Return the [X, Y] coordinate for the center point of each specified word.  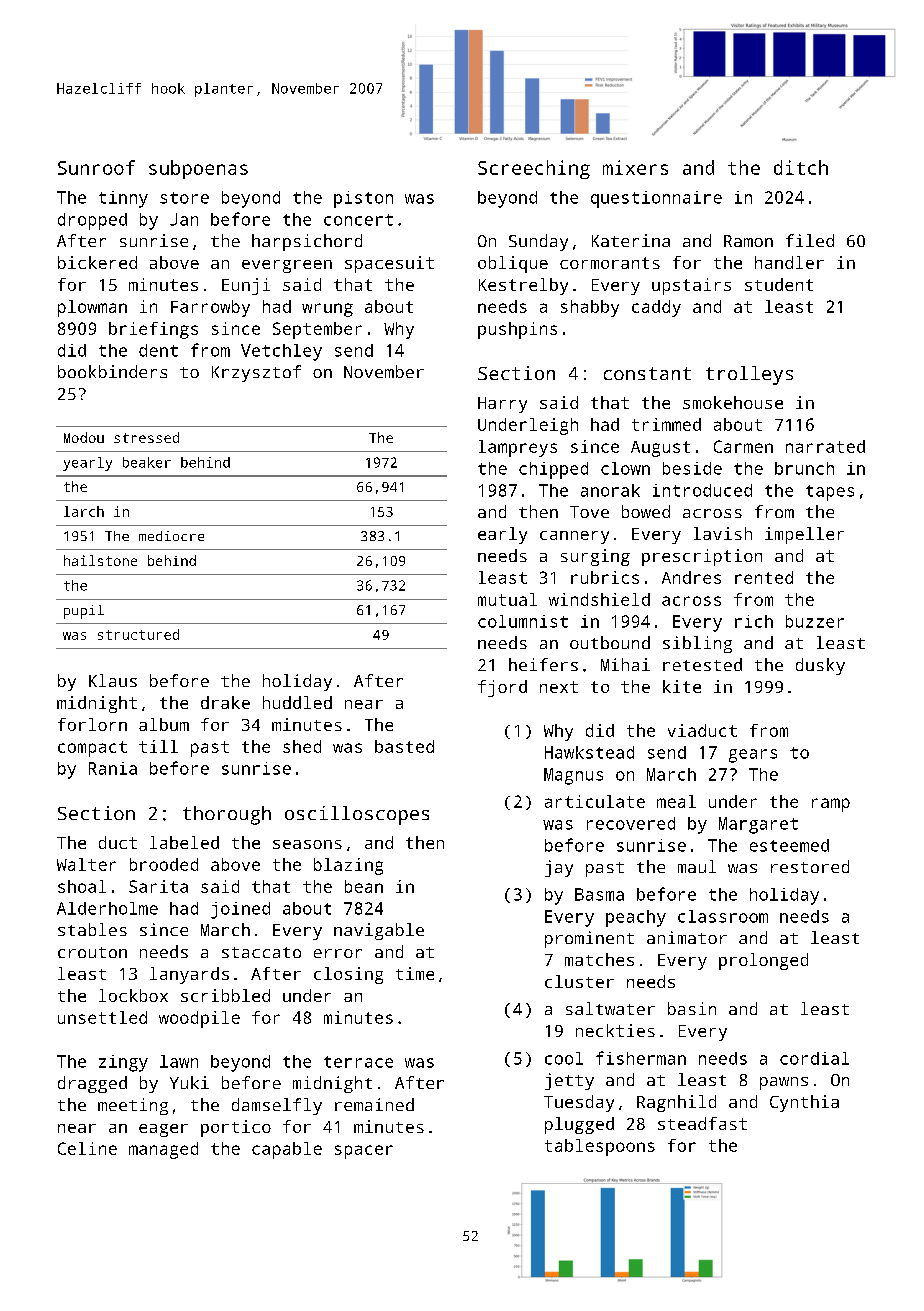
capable [287, 1150]
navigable [379, 931]
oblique [513, 264]
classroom [723, 916]
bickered [97, 262]
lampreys [518, 448]
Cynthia [804, 1103]
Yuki [189, 1082]
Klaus [113, 680]
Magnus [573, 776]
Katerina [631, 240]
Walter [86, 864]
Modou [84, 437]
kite [682, 686]
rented [764, 577]
